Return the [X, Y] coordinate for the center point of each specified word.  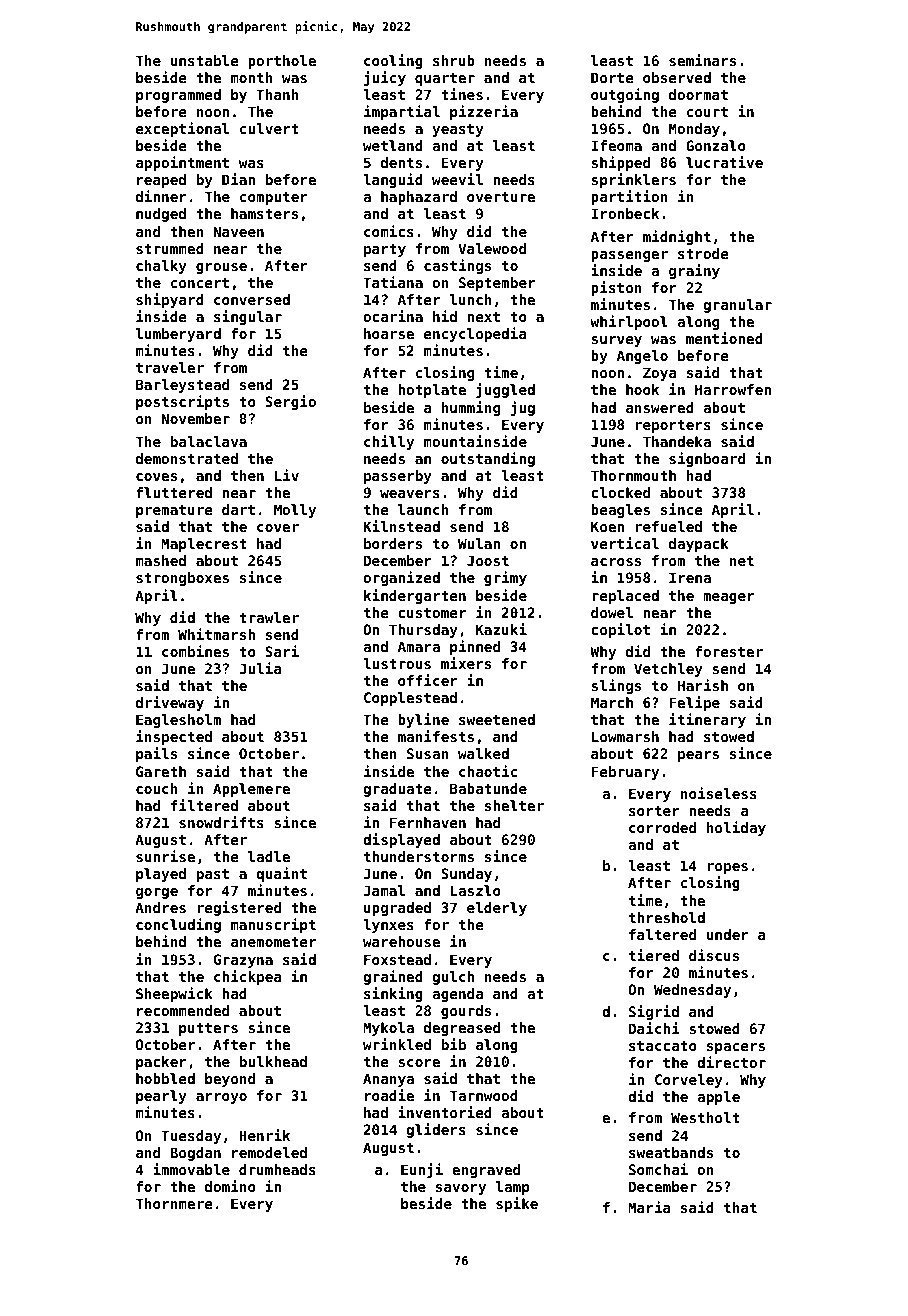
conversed [252, 299]
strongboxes [182, 579]
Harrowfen [733, 389]
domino [230, 1186]
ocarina [393, 316]
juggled [505, 390]
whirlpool [629, 322]
